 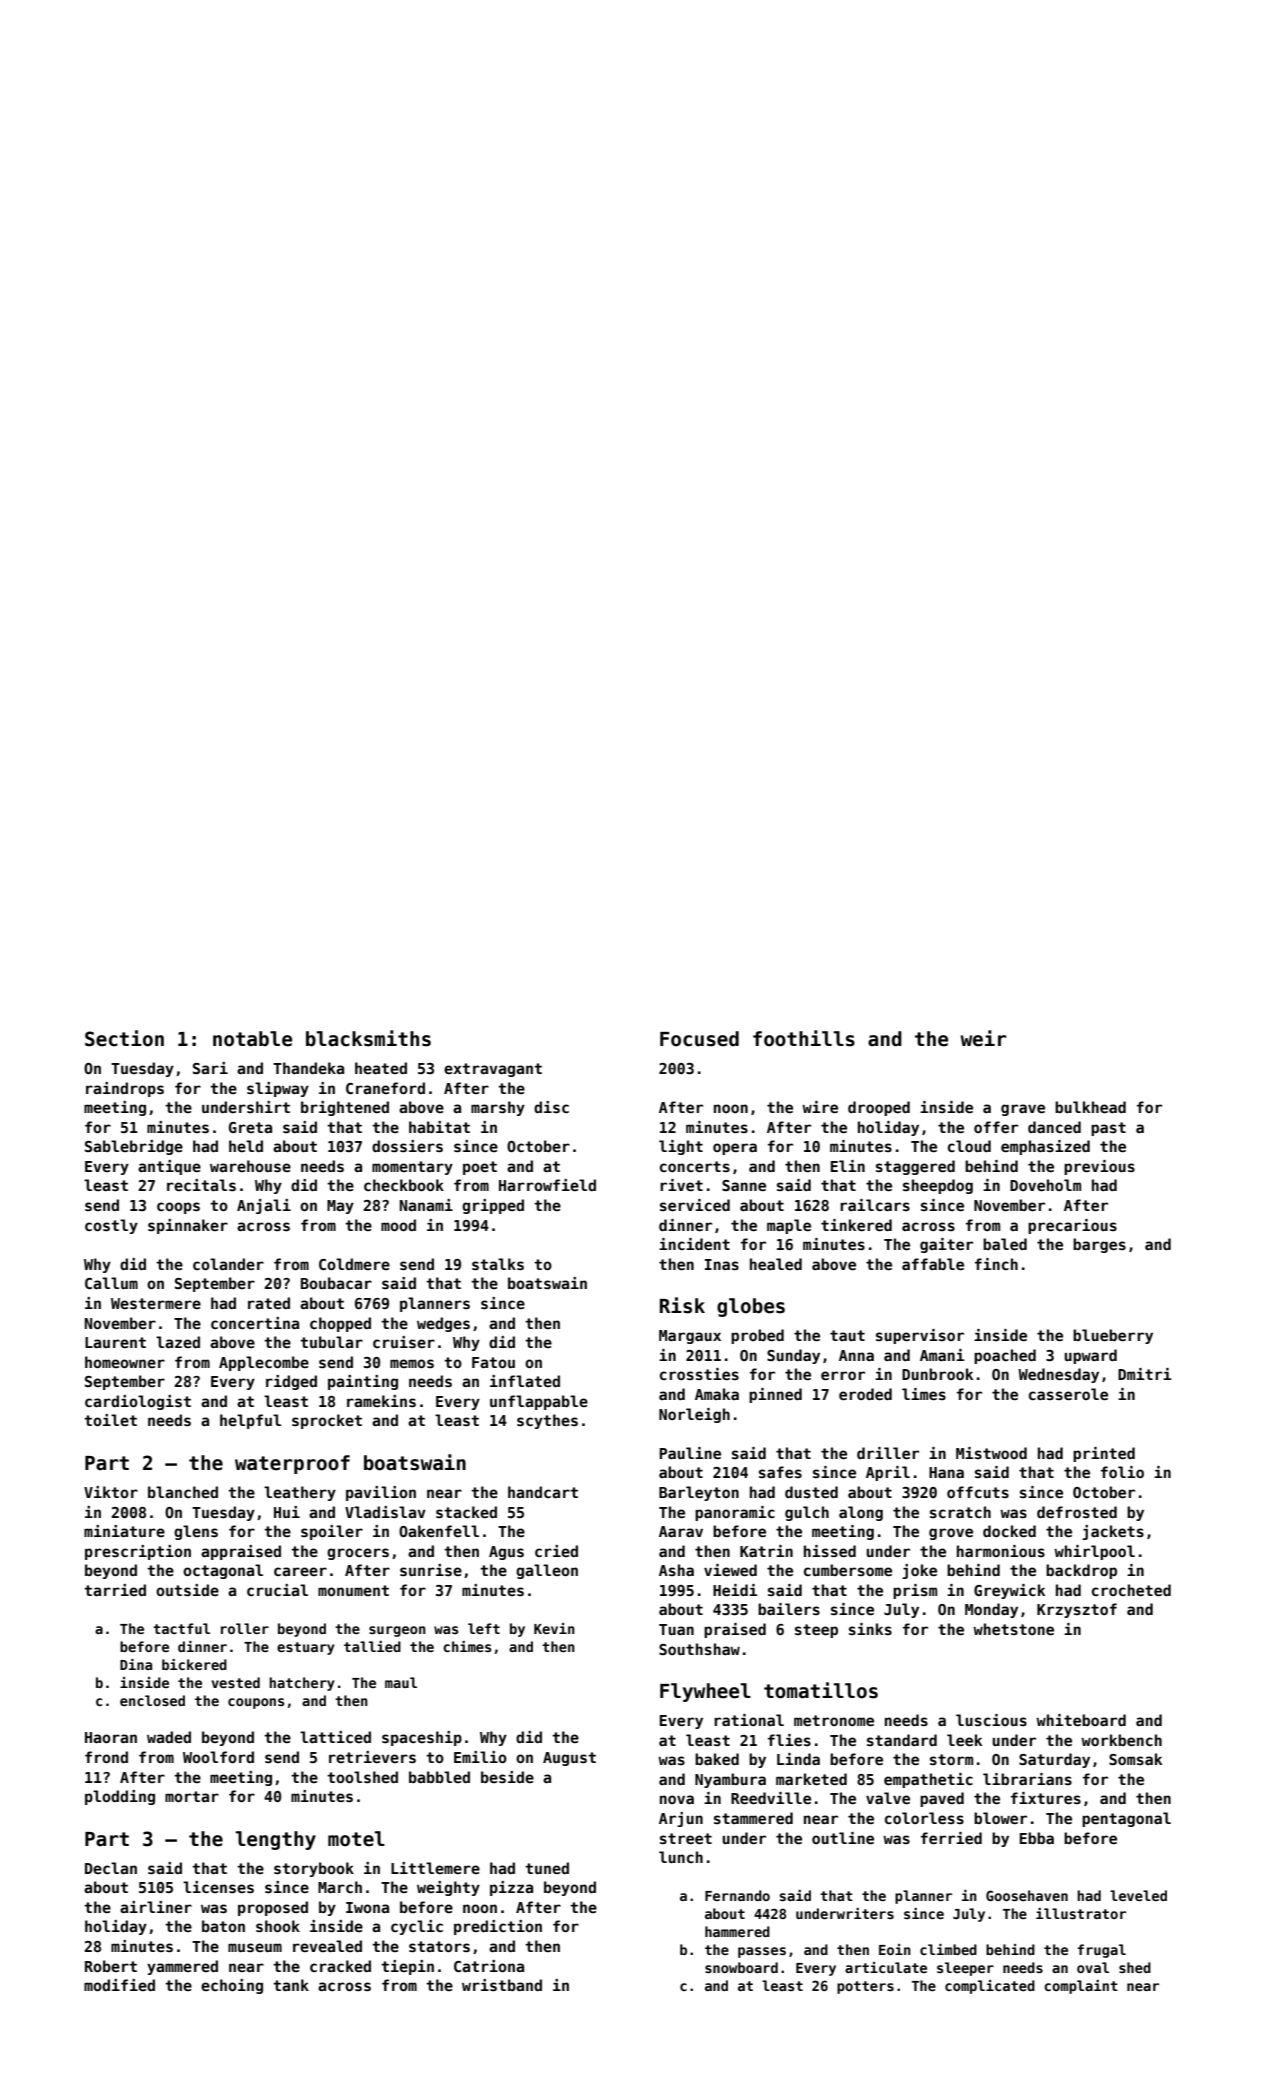 What do you see at coordinates (292, 1464) in the screenshot?
I see `waterproof` at bounding box center [292, 1464].
